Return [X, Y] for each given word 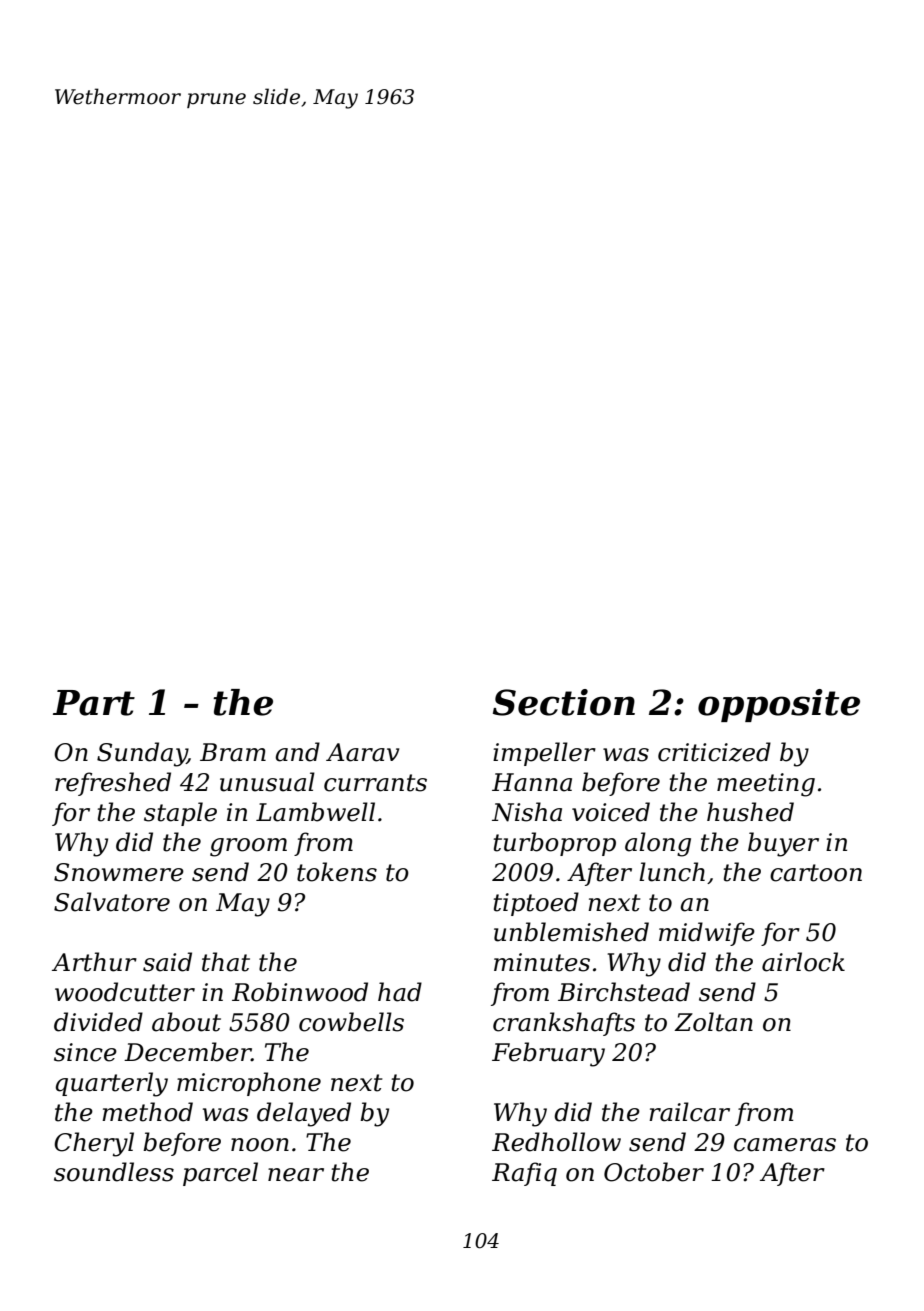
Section [564, 702]
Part [94, 703]
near [296, 1175]
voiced [611, 812]
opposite [779, 705]
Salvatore [112, 902]
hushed [750, 812]
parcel [220, 1174]
